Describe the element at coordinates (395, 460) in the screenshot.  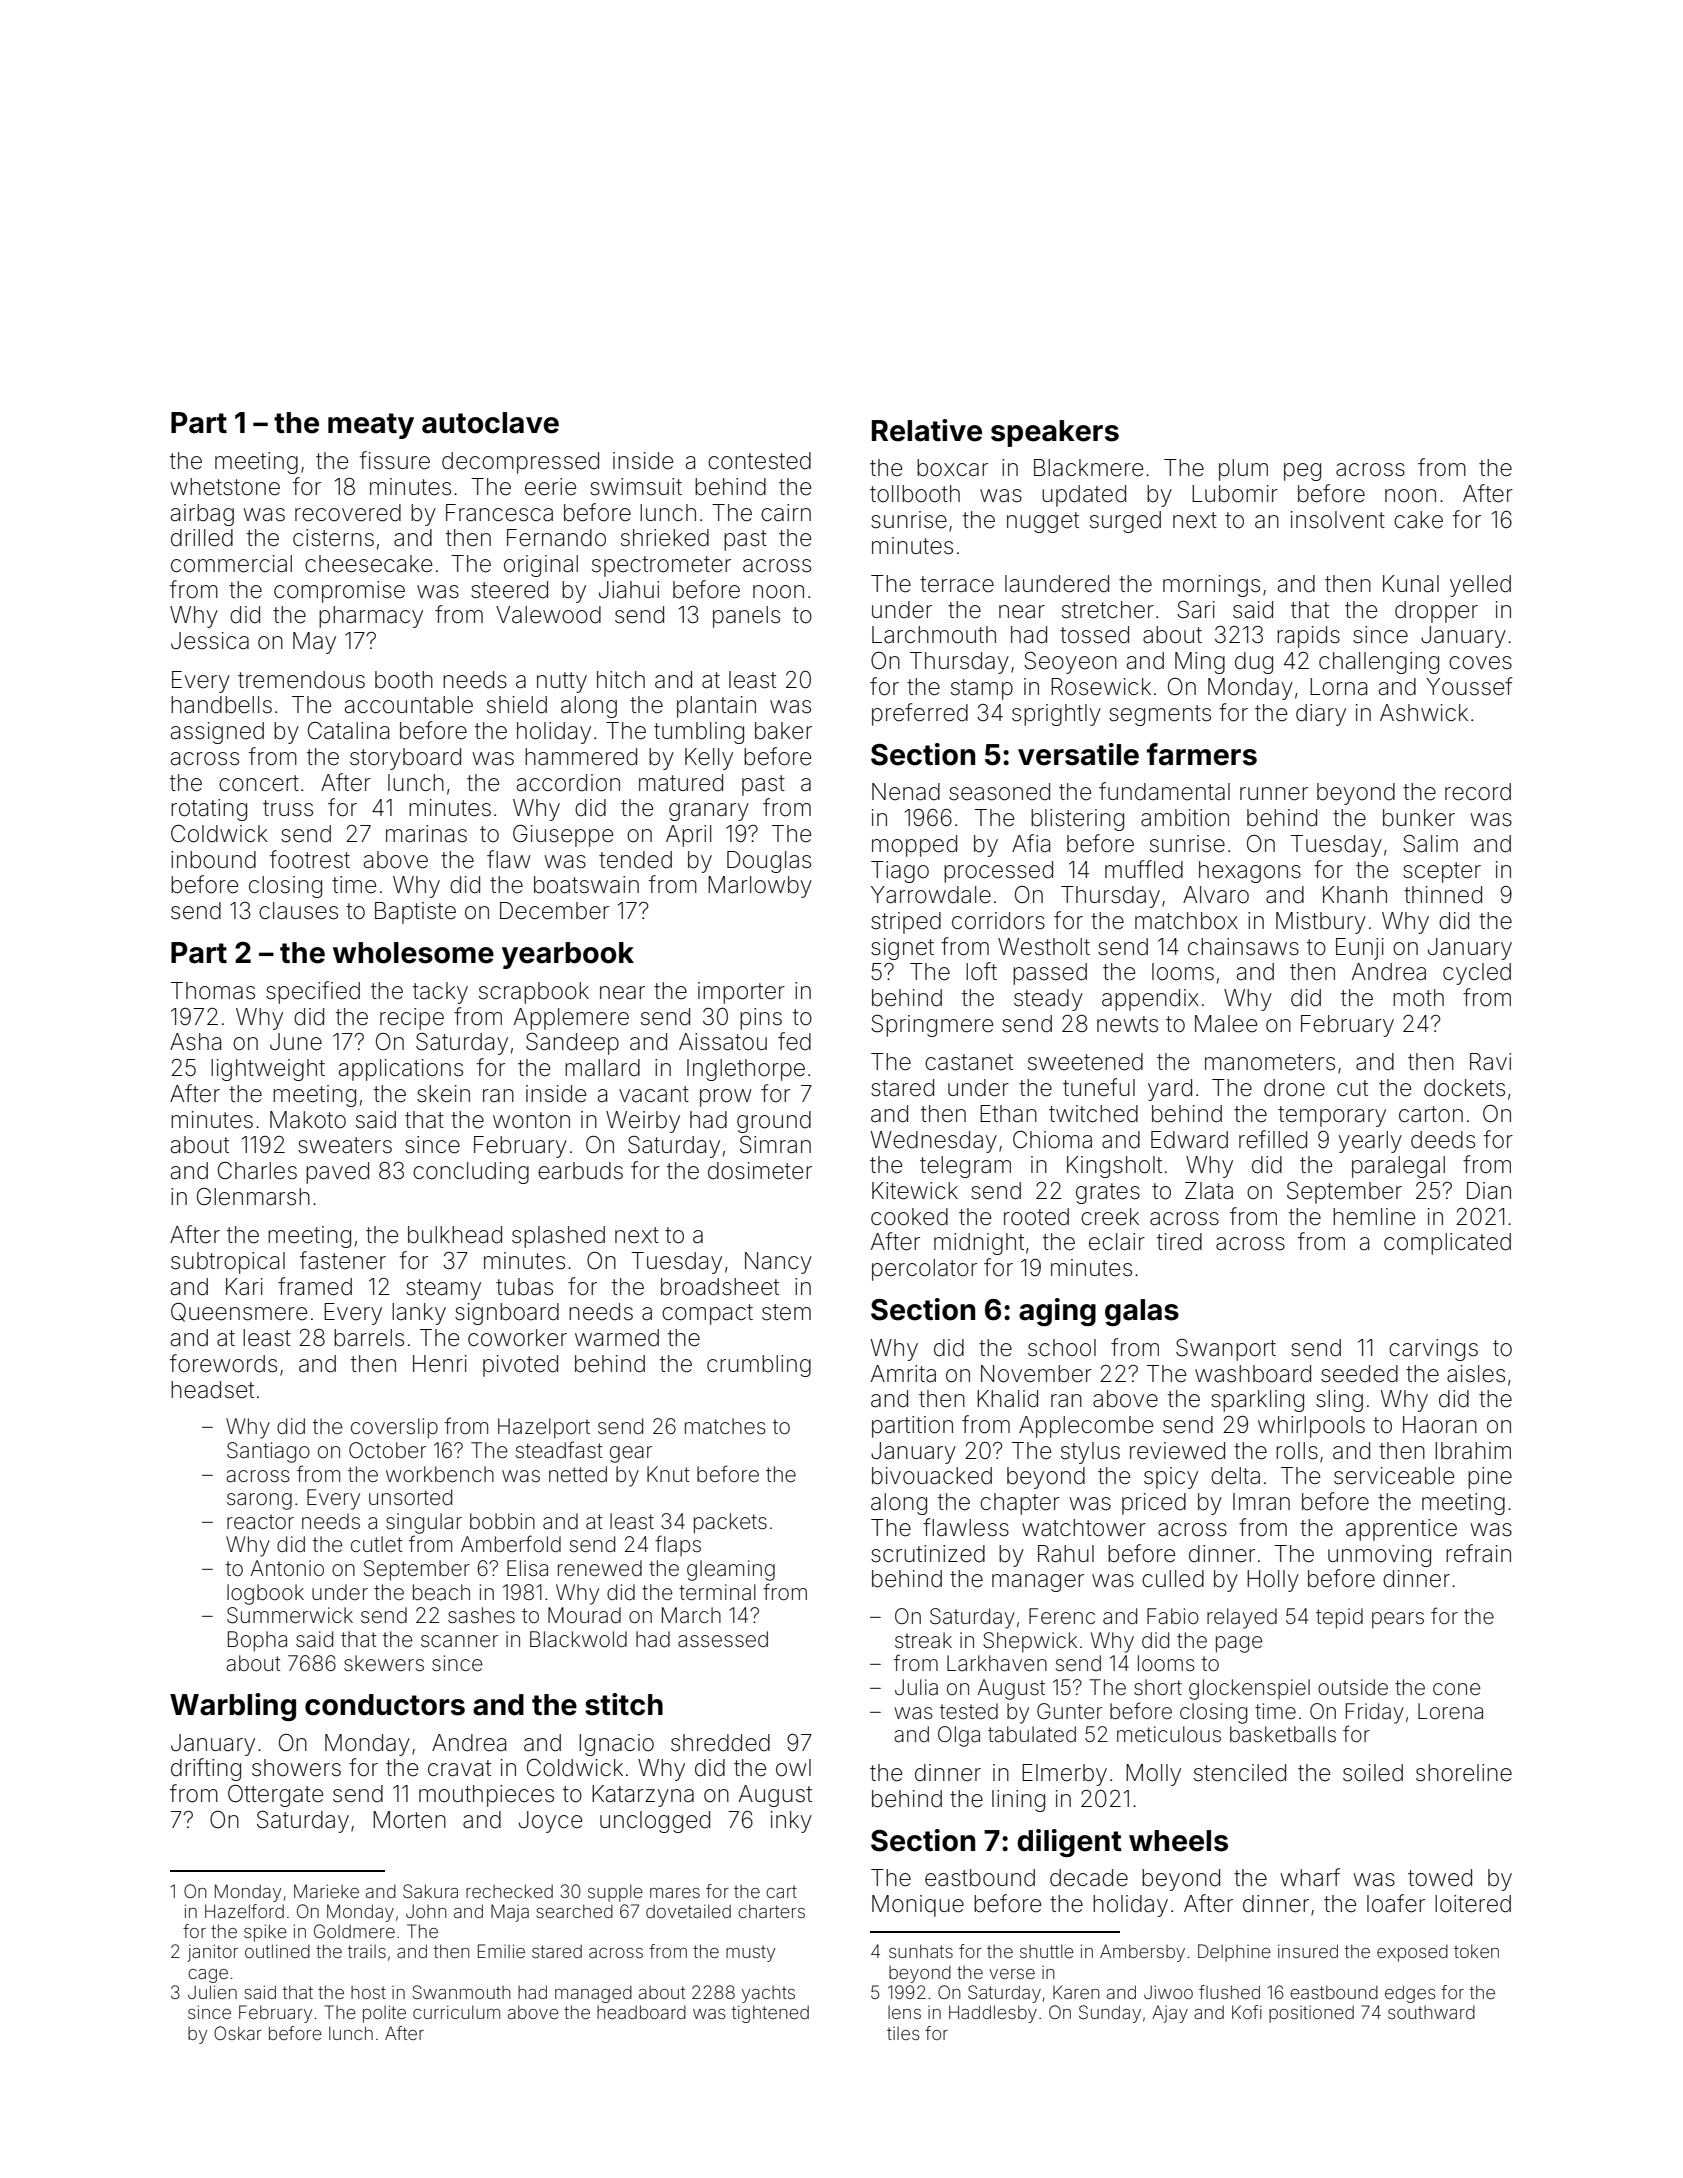
I see `fissure` at that location.
